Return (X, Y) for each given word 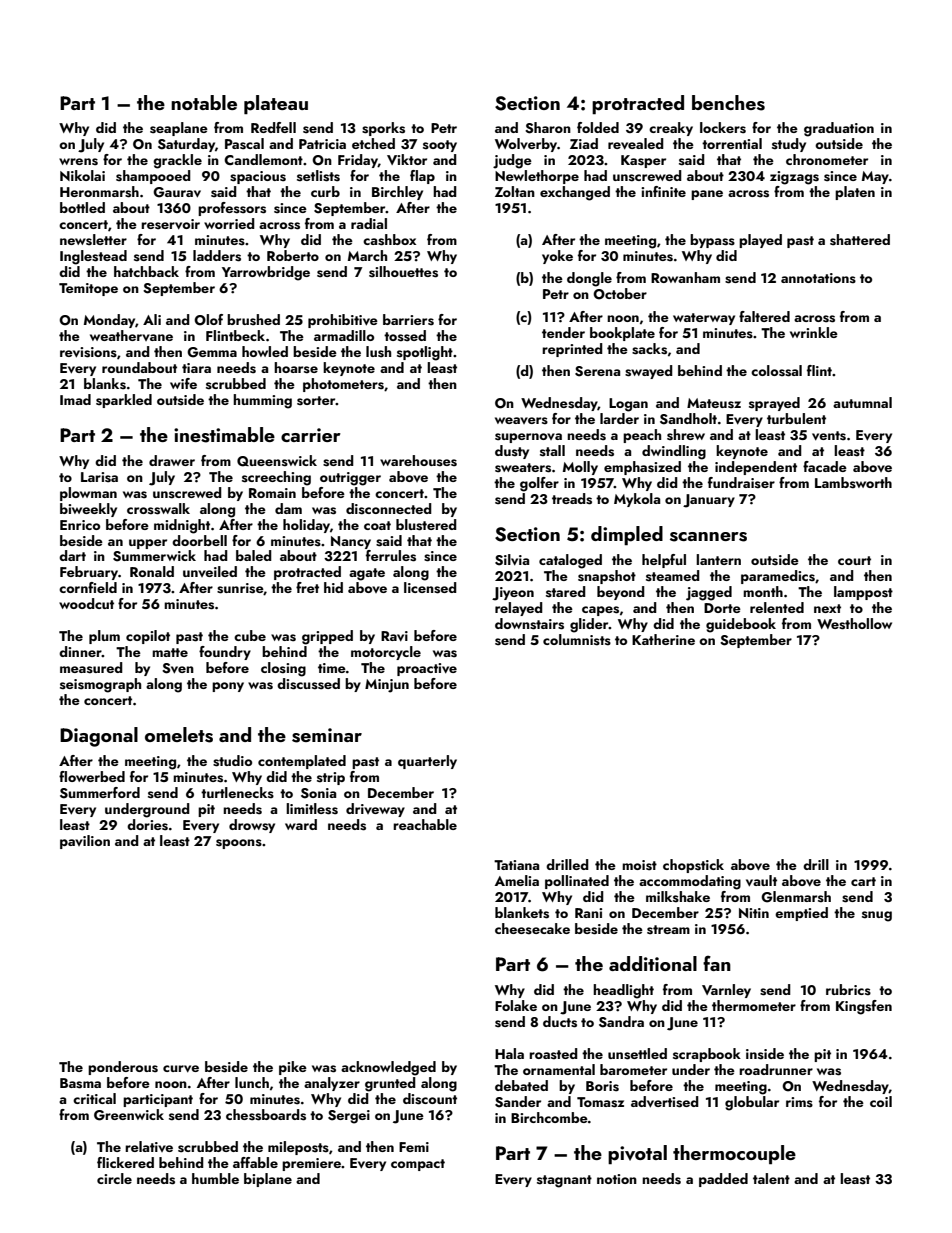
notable (204, 102)
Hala (509, 1053)
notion (617, 1179)
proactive (427, 669)
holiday (306, 526)
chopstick (693, 866)
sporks (383, 129)
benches (728, 103)
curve (181, 1069)
